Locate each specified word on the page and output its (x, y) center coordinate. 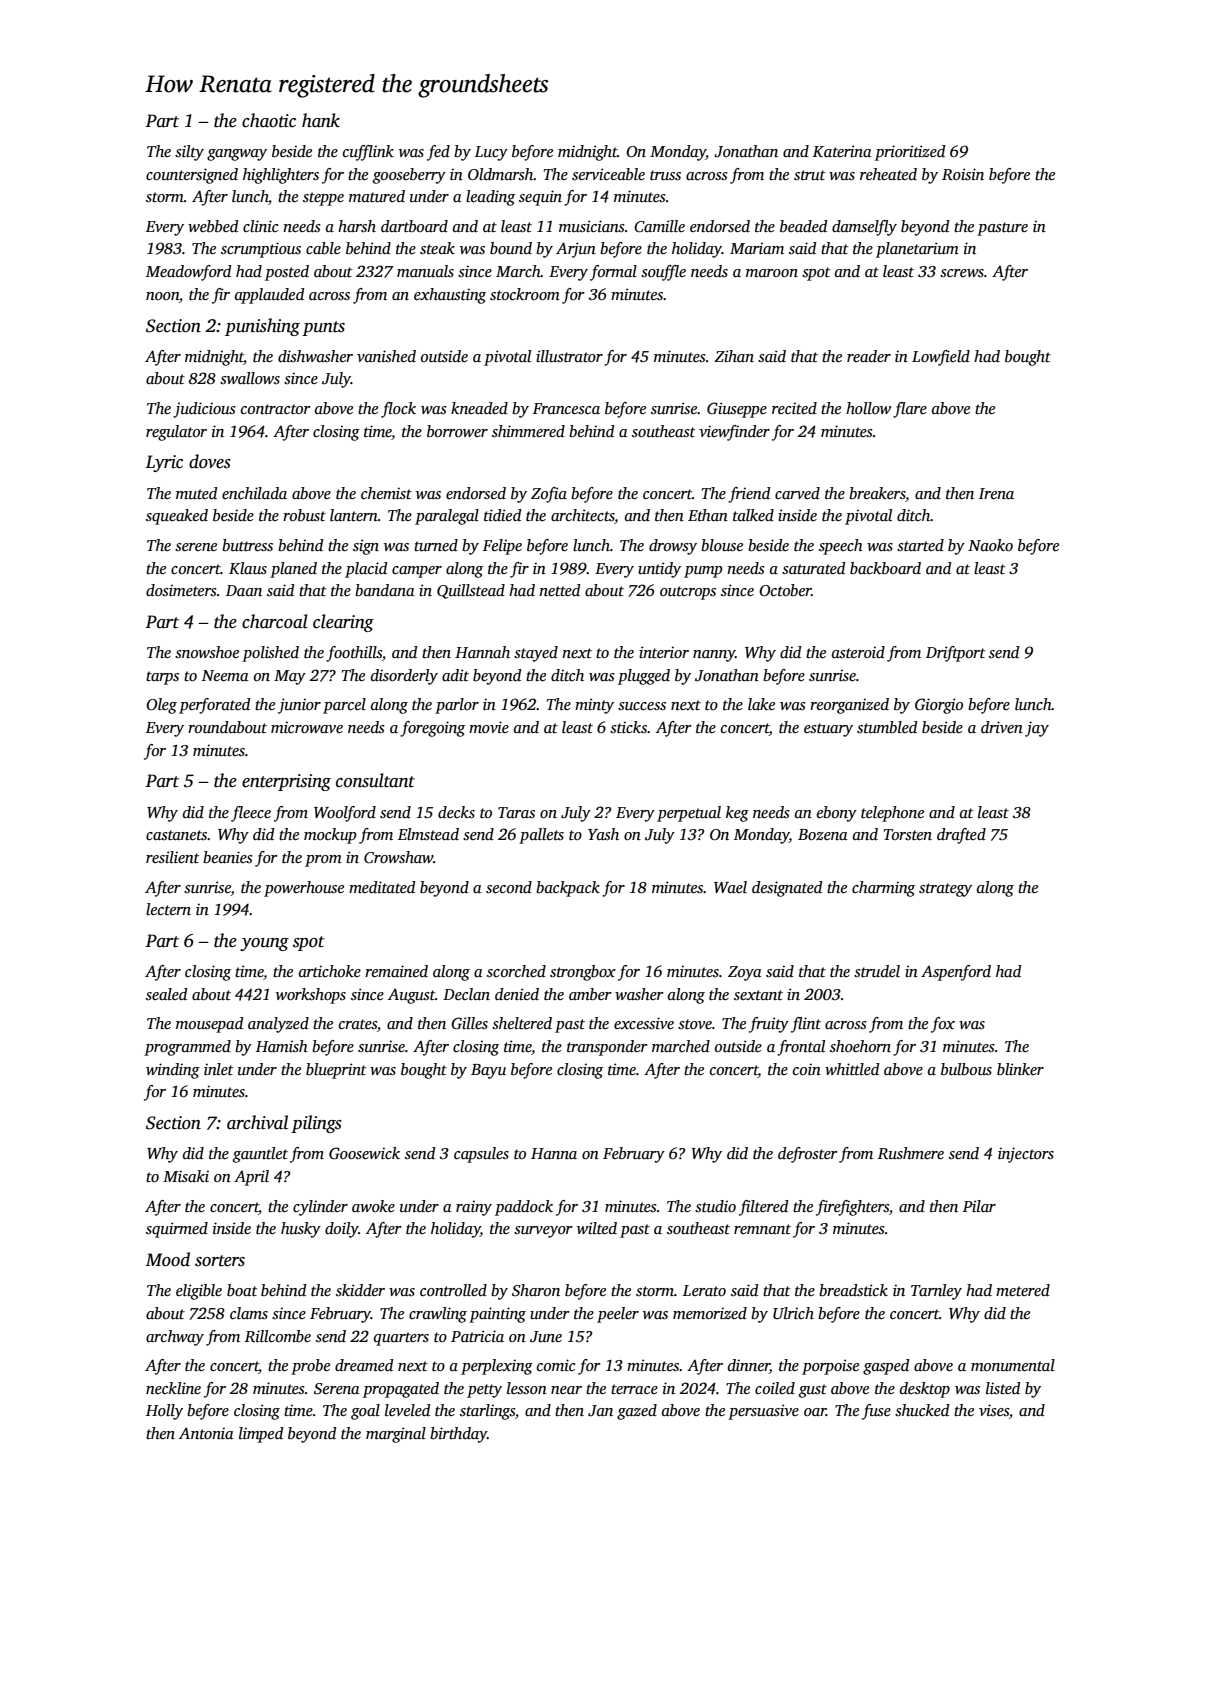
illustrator (569, 356)
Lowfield (941, 358)
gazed (637, 1412)
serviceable (608, 174)
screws (962, 273)
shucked (922, 1410)
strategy (945, 890)
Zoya (745, 973)
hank (321, 120)
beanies (227, 857)
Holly (164, 1412)
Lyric (164, 463)
